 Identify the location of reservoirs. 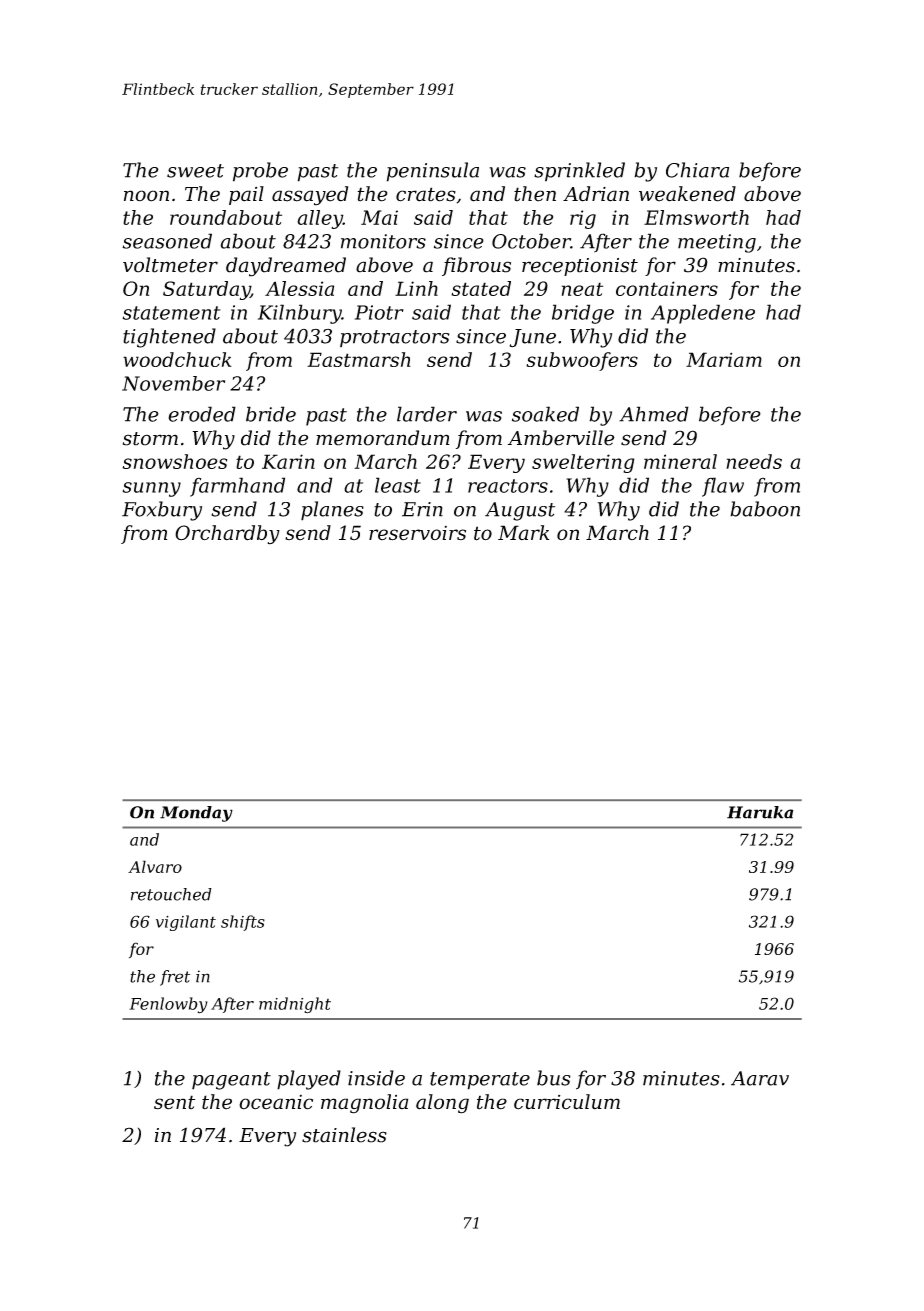
(417, 533).
